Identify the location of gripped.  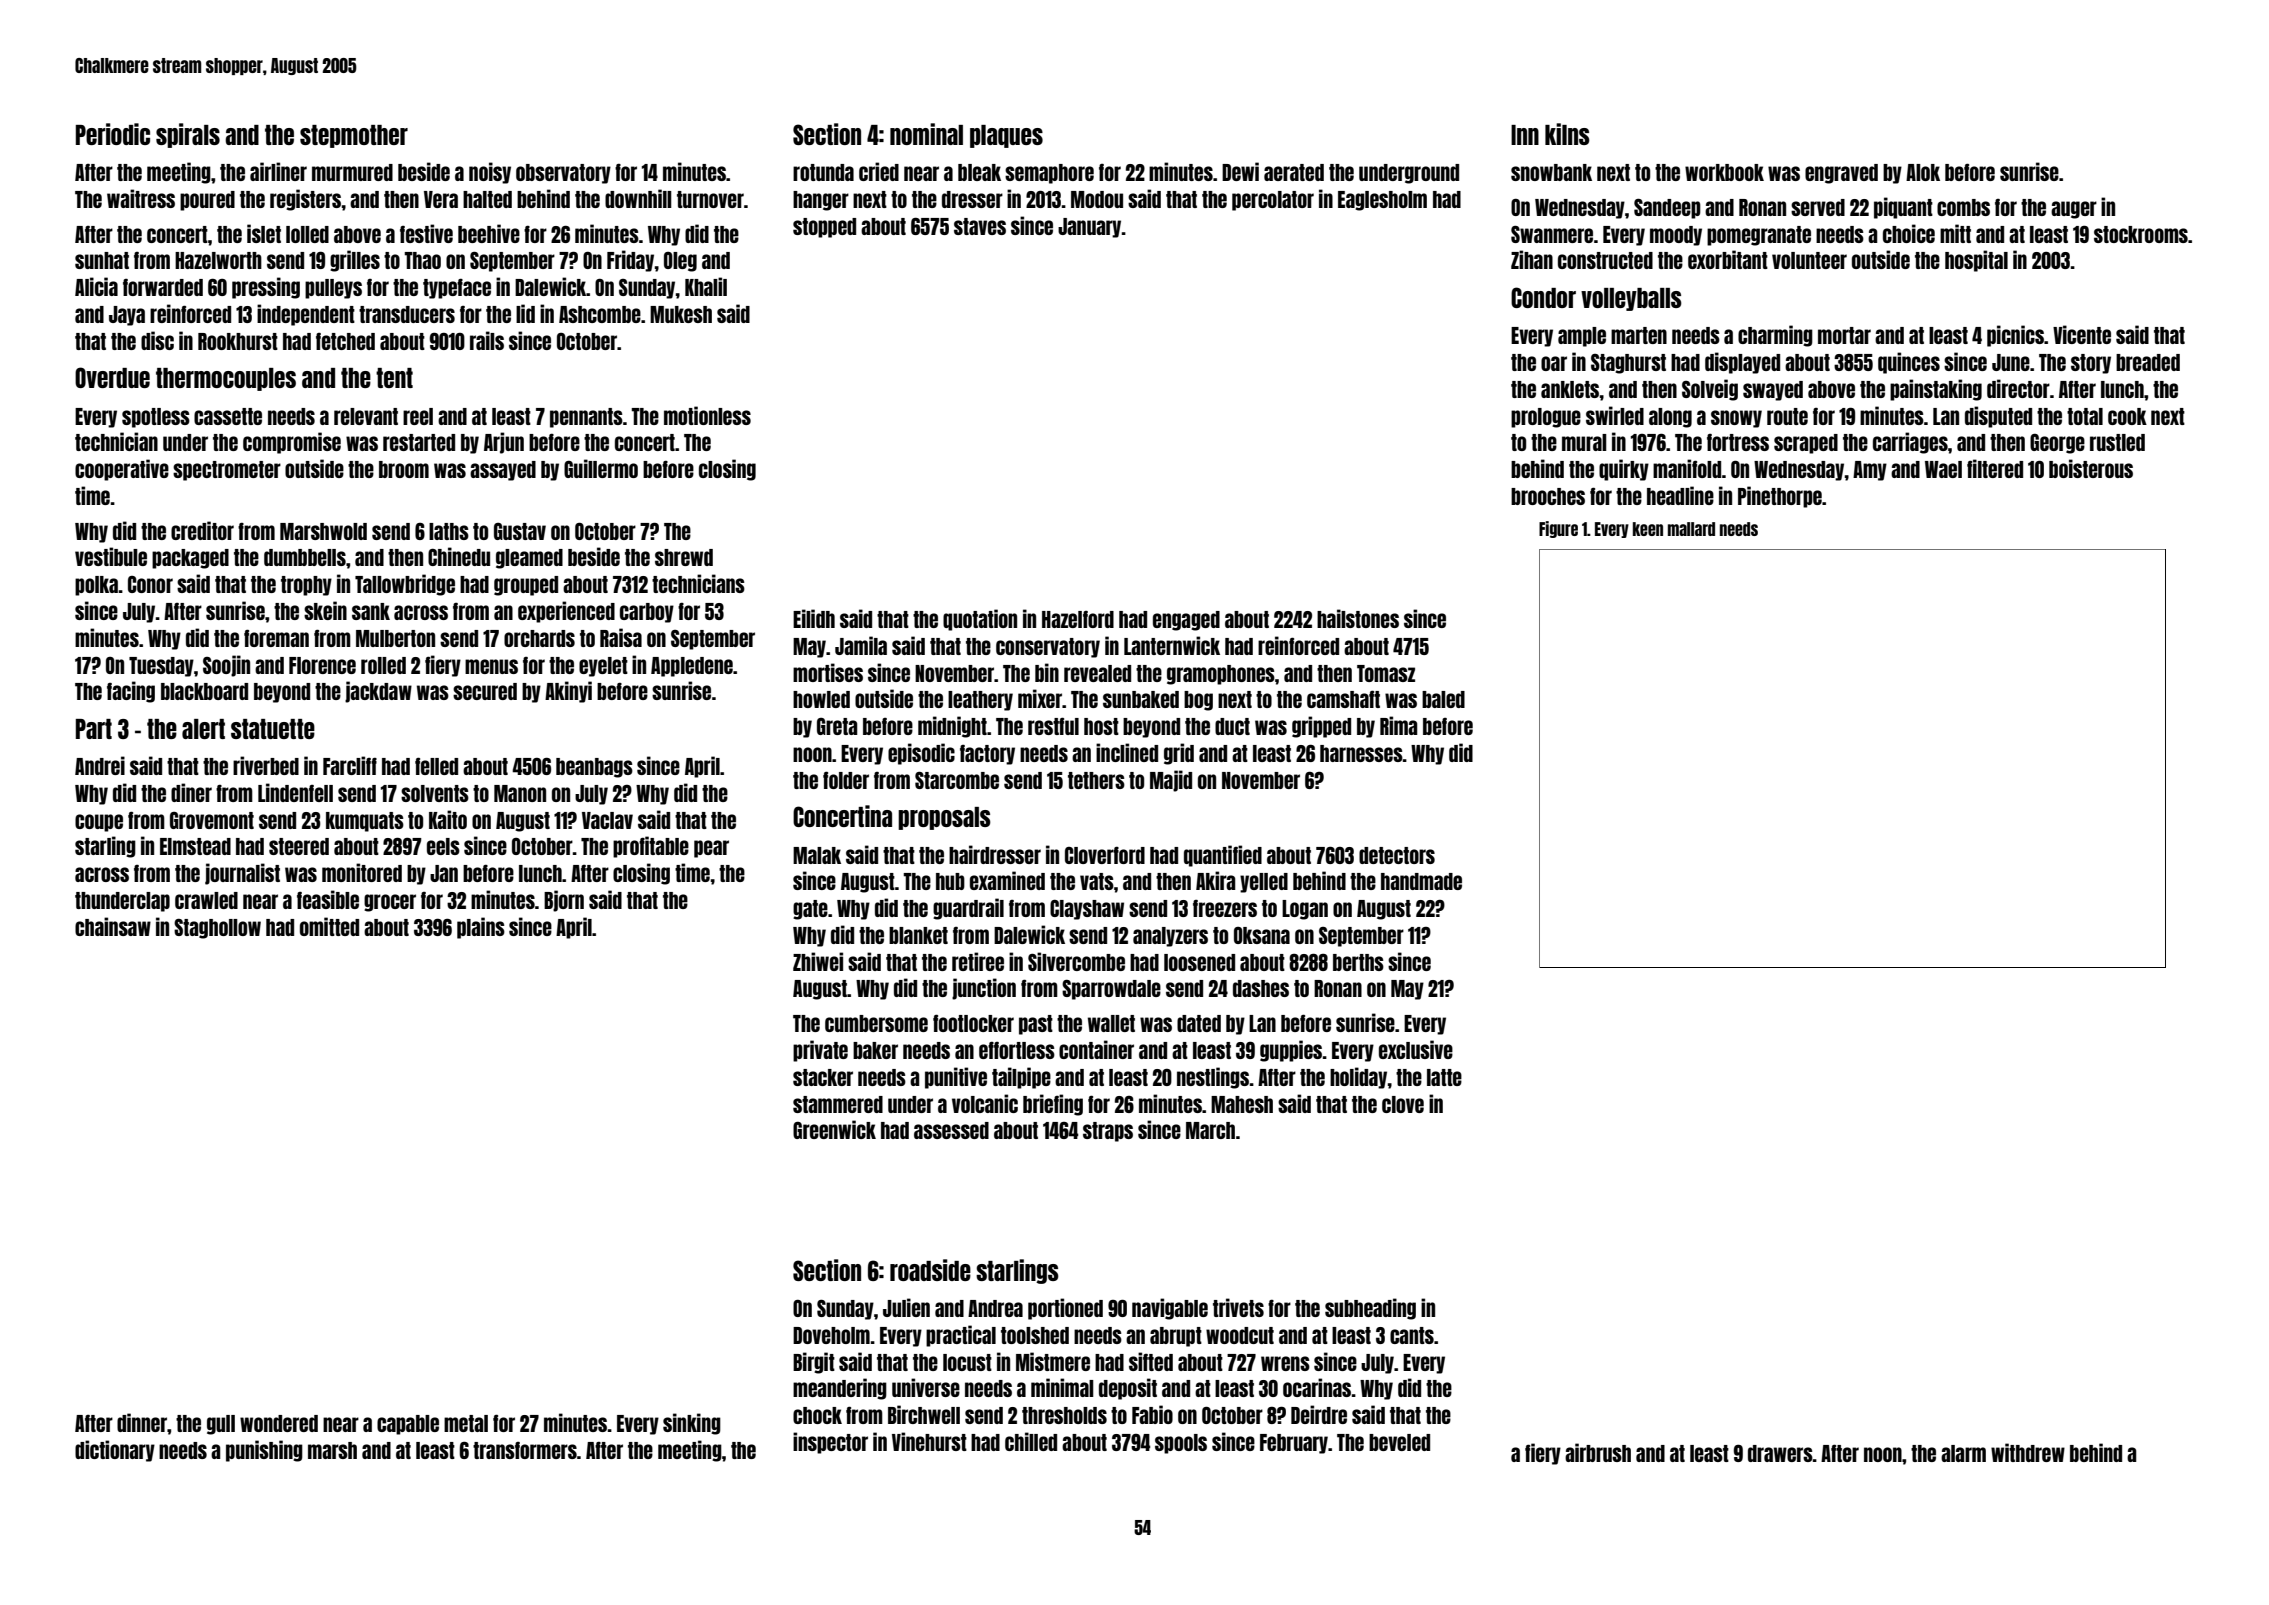
(1321, 727).
